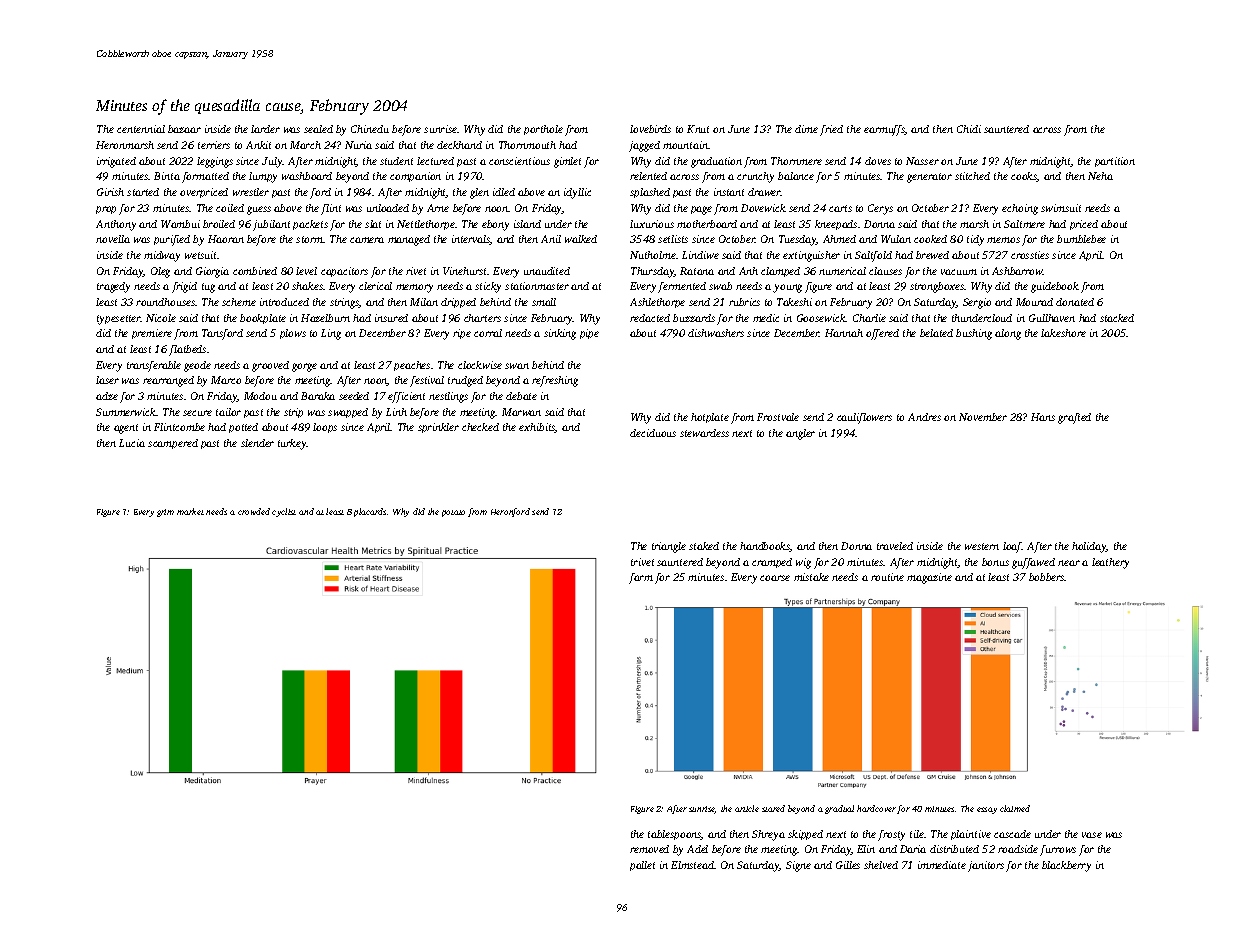  What do you see at coordinates (641, 578) in the screenshot?
I see `farm` at bounding box center [641, 578].
